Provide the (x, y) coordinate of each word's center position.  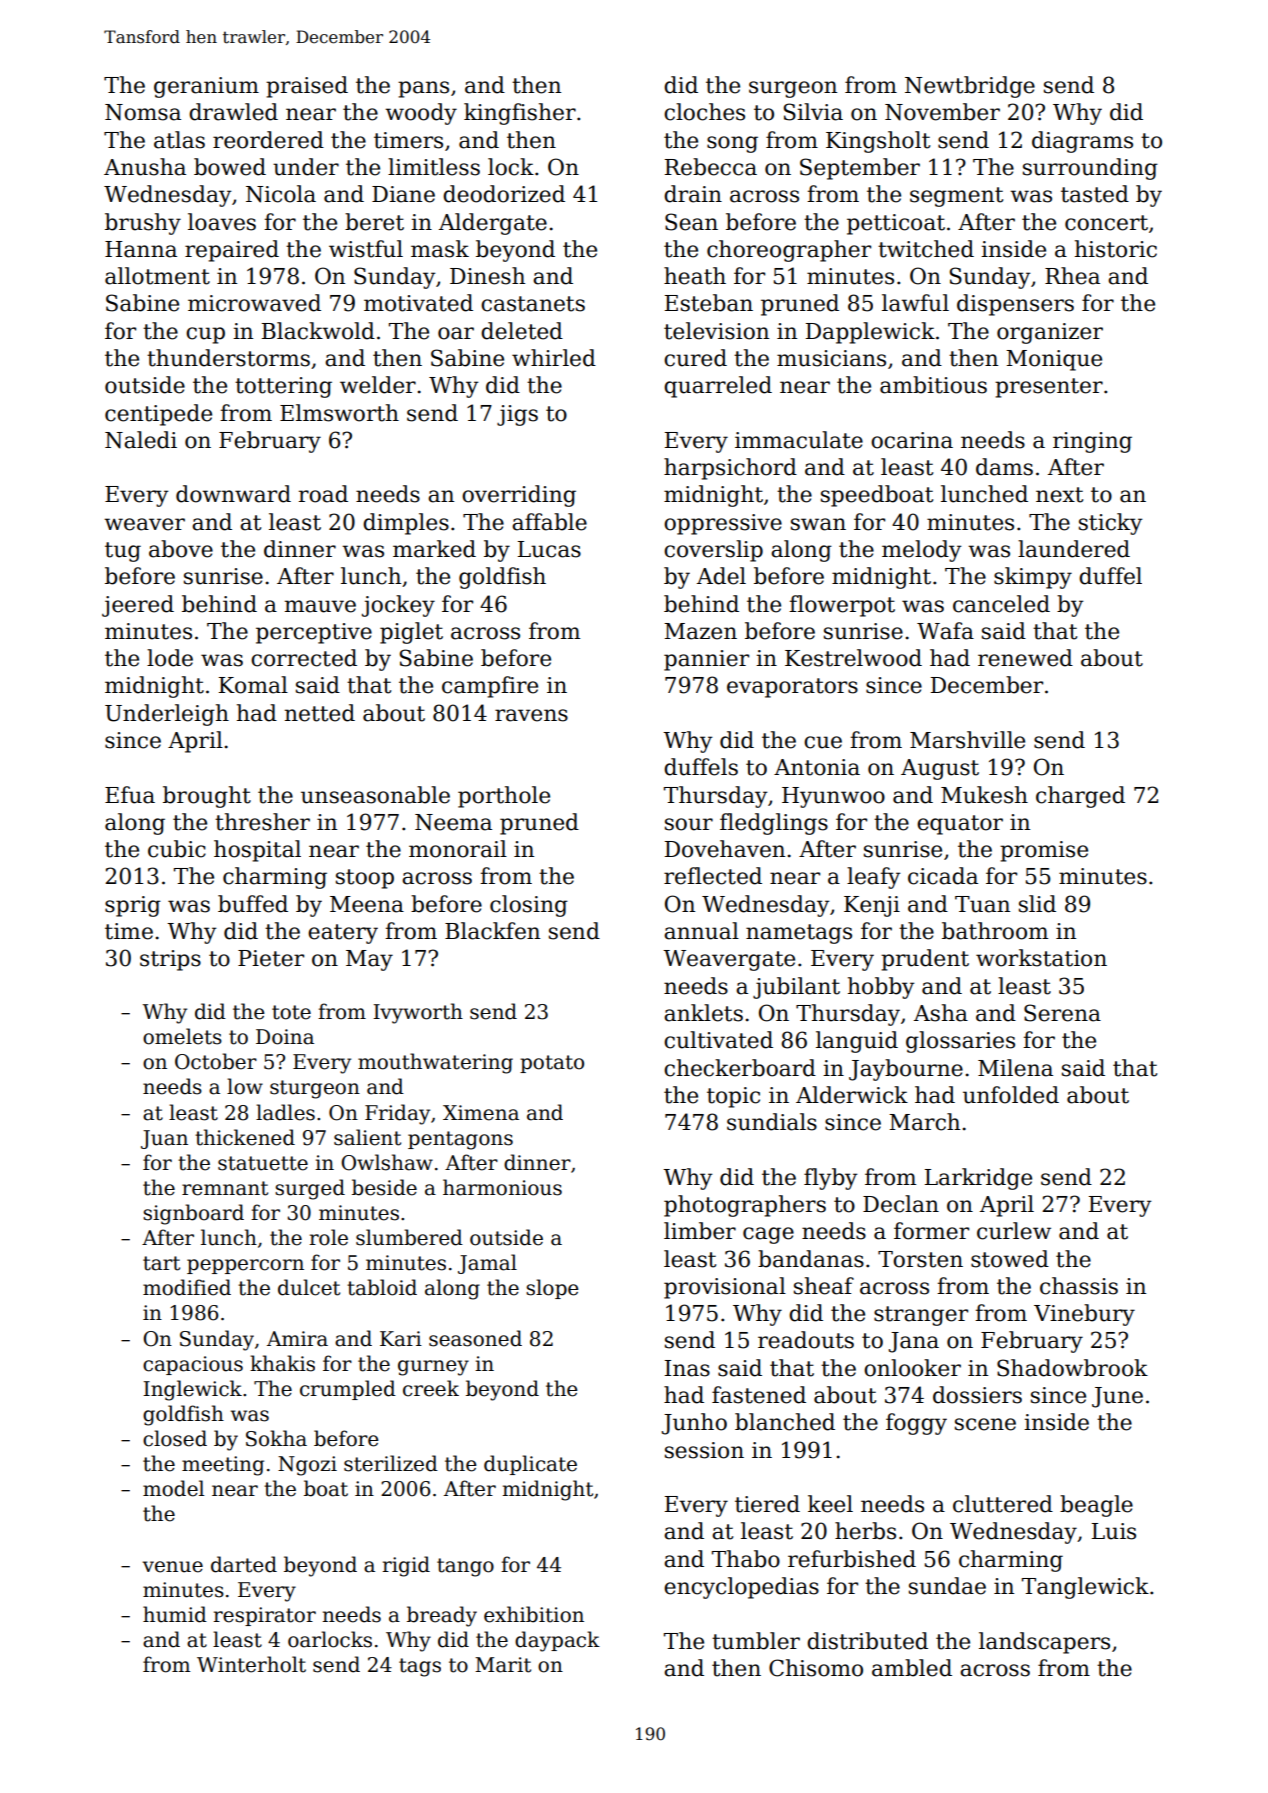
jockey (398, 606)
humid (175, 1614)
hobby (881, 988)
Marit (503, 1665)
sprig (133, 906)
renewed (1025, 658)
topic (733, 1097)
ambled (912, 1668)
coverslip (713, 551)
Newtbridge (970, 87)
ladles (285, 1112)
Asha (941, 1013)
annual (701, 931)
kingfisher (520, 114)
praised (307, 87)
